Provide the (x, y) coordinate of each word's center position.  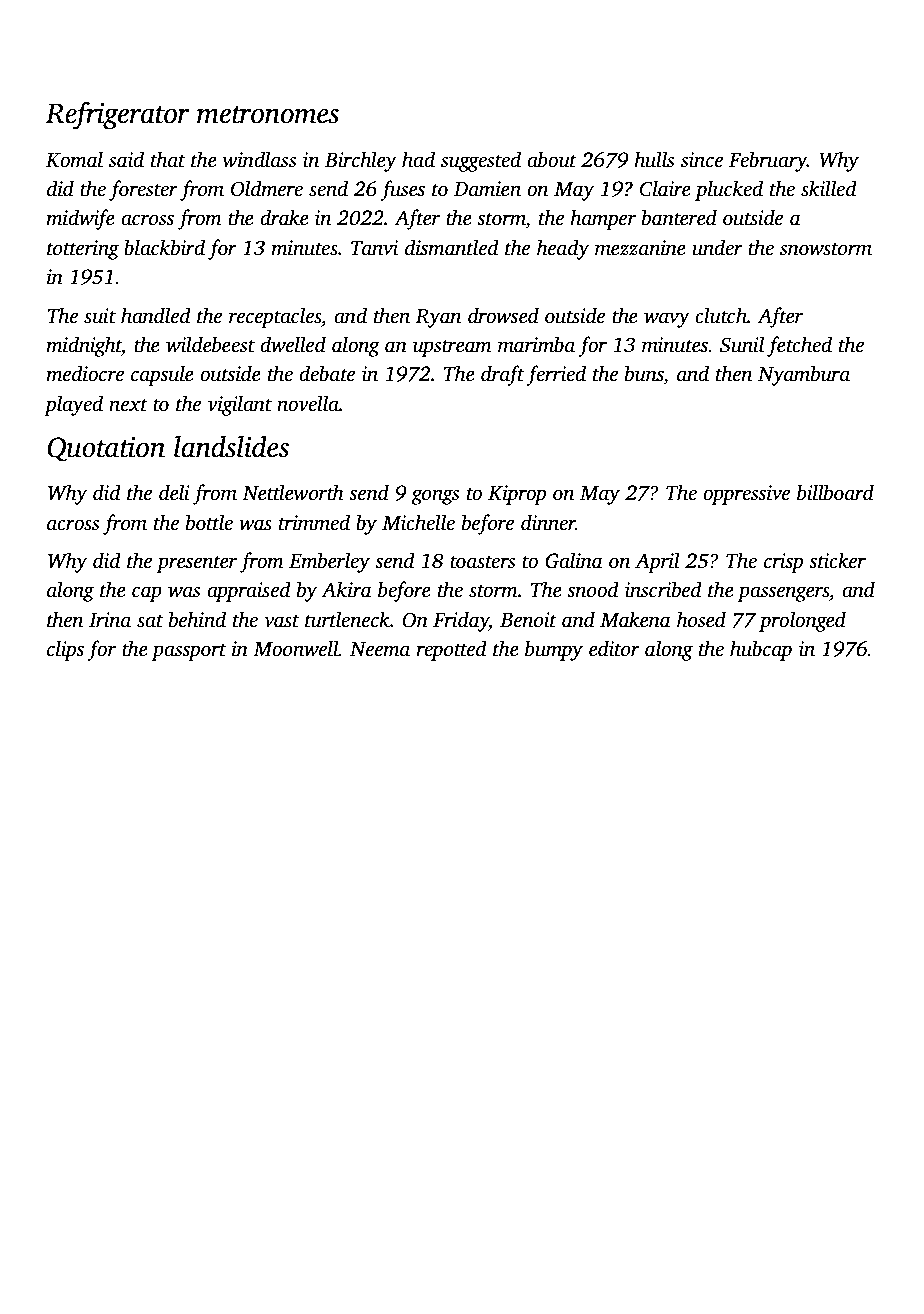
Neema (380, 649)
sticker (837, 560)
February (768, 161)
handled (156, 315)
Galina (574, 560)
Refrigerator (118, 115)
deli (174, 492)
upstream (452, 348)
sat (150, 621)
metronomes (268, 115)
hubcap (761, 650)
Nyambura (804, 375)
